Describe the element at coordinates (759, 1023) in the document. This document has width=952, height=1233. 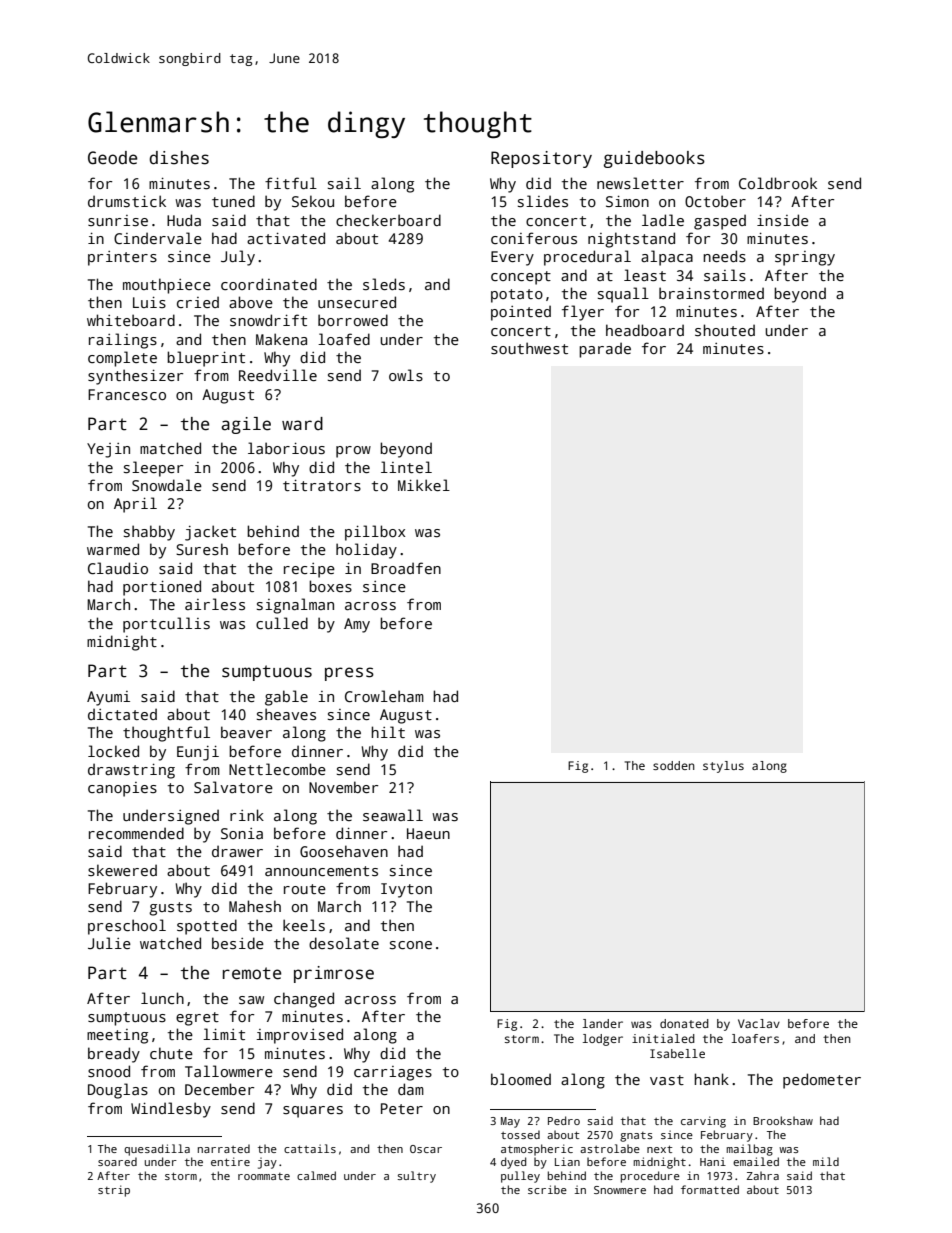
I see `Vaclav` at that location.
